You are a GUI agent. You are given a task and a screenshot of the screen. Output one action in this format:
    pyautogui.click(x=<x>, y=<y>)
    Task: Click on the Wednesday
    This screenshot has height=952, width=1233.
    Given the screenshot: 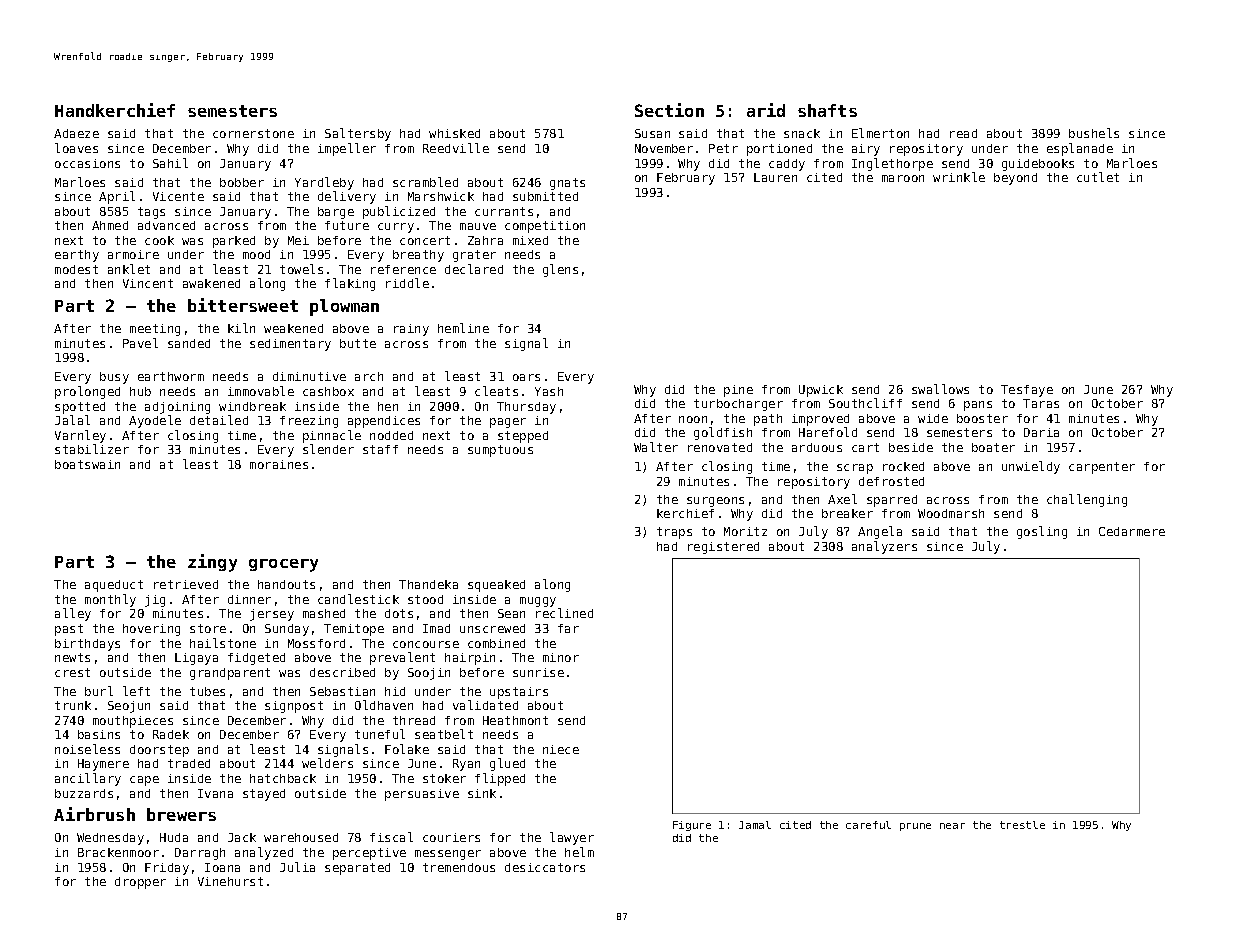 What is the action you would take?
    pyautogui.click(x=110, y=839)
